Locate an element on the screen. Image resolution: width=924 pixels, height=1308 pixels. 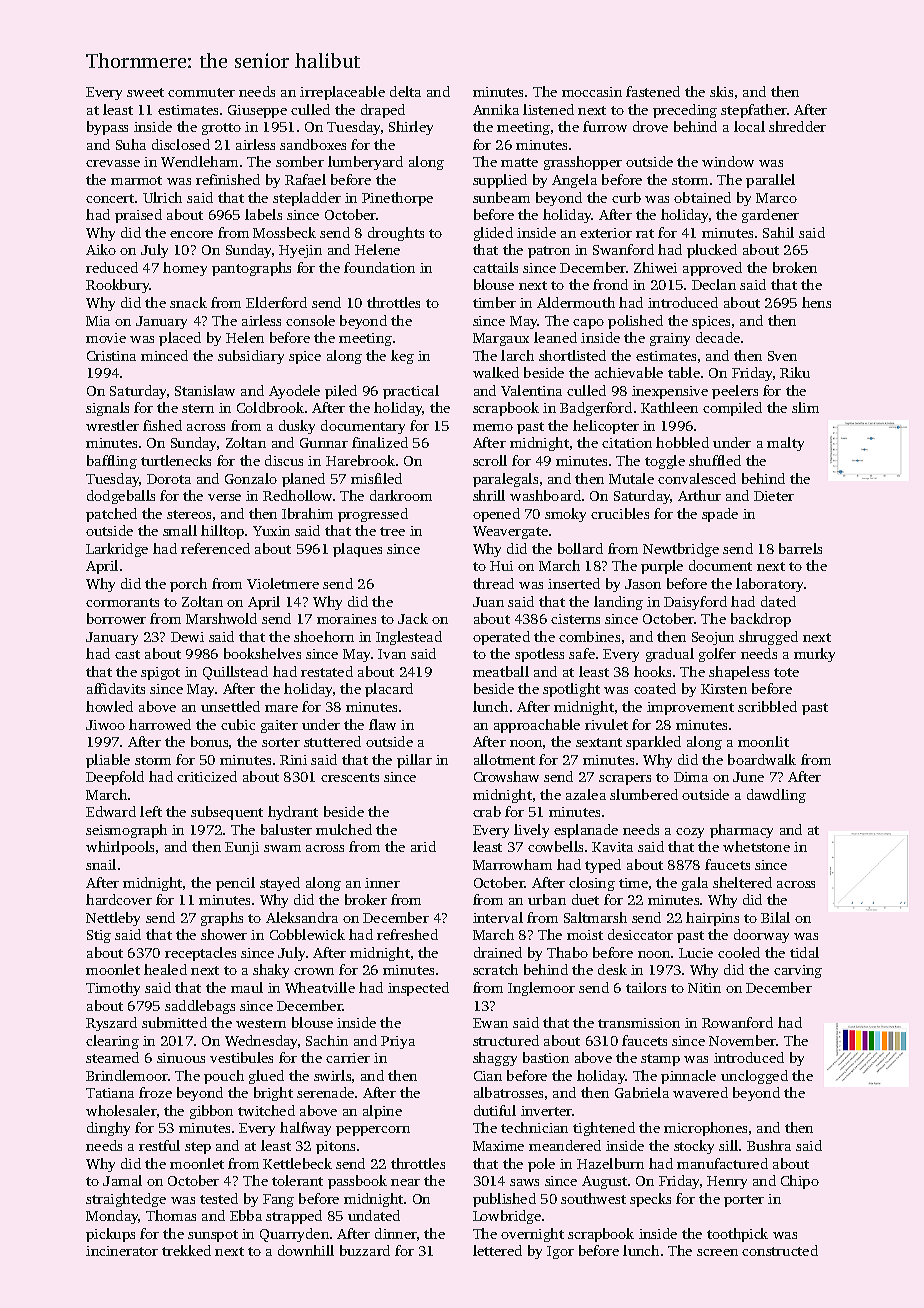
Valentina is located at coordinates (531, 390).
